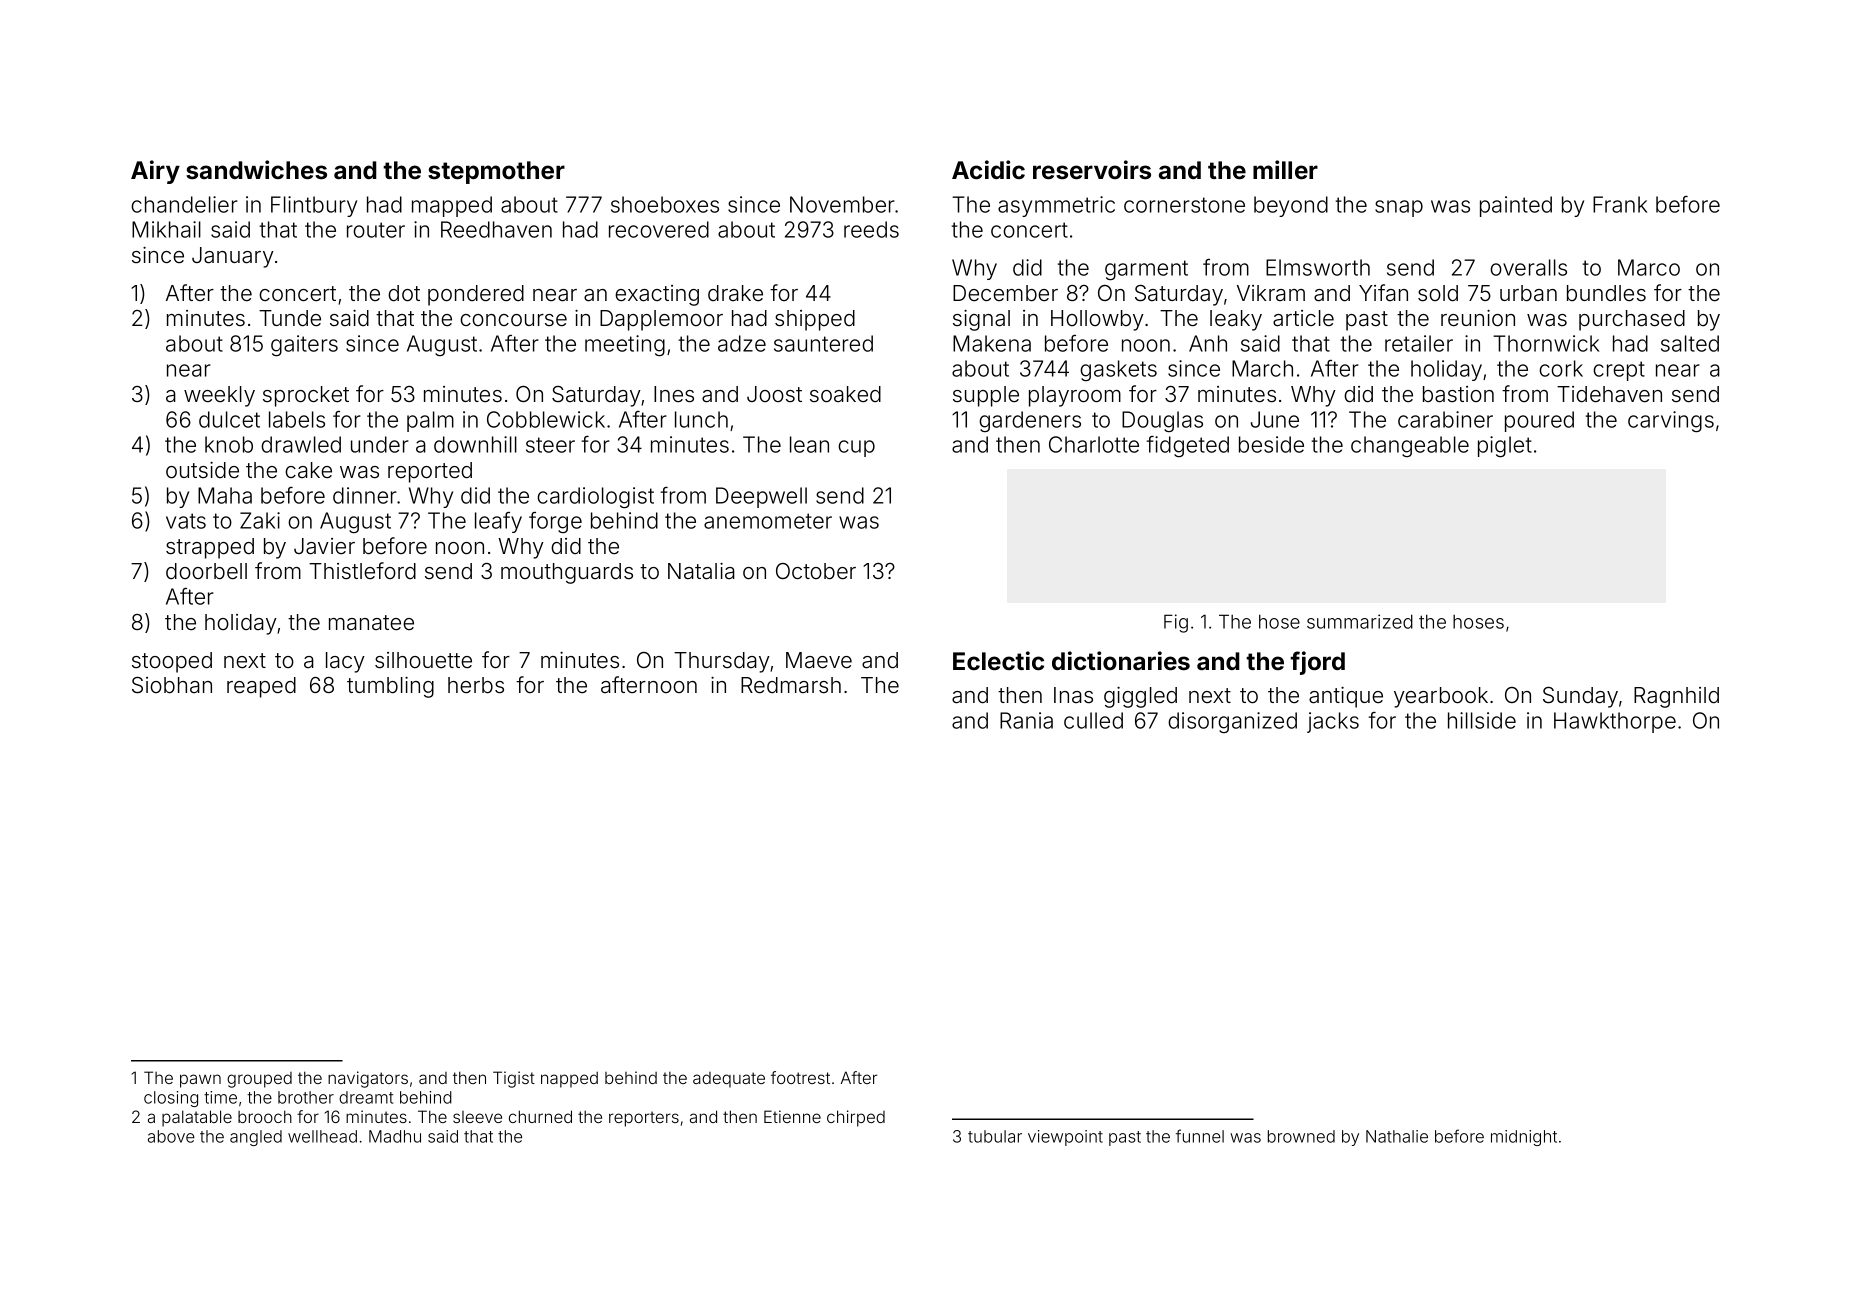 The height and width of the screenshot is (1310, 1852). What do you see at coordinates (791, 685) in the screenshot?
I see `Redmarsh` at bounding box center [791, 685].
